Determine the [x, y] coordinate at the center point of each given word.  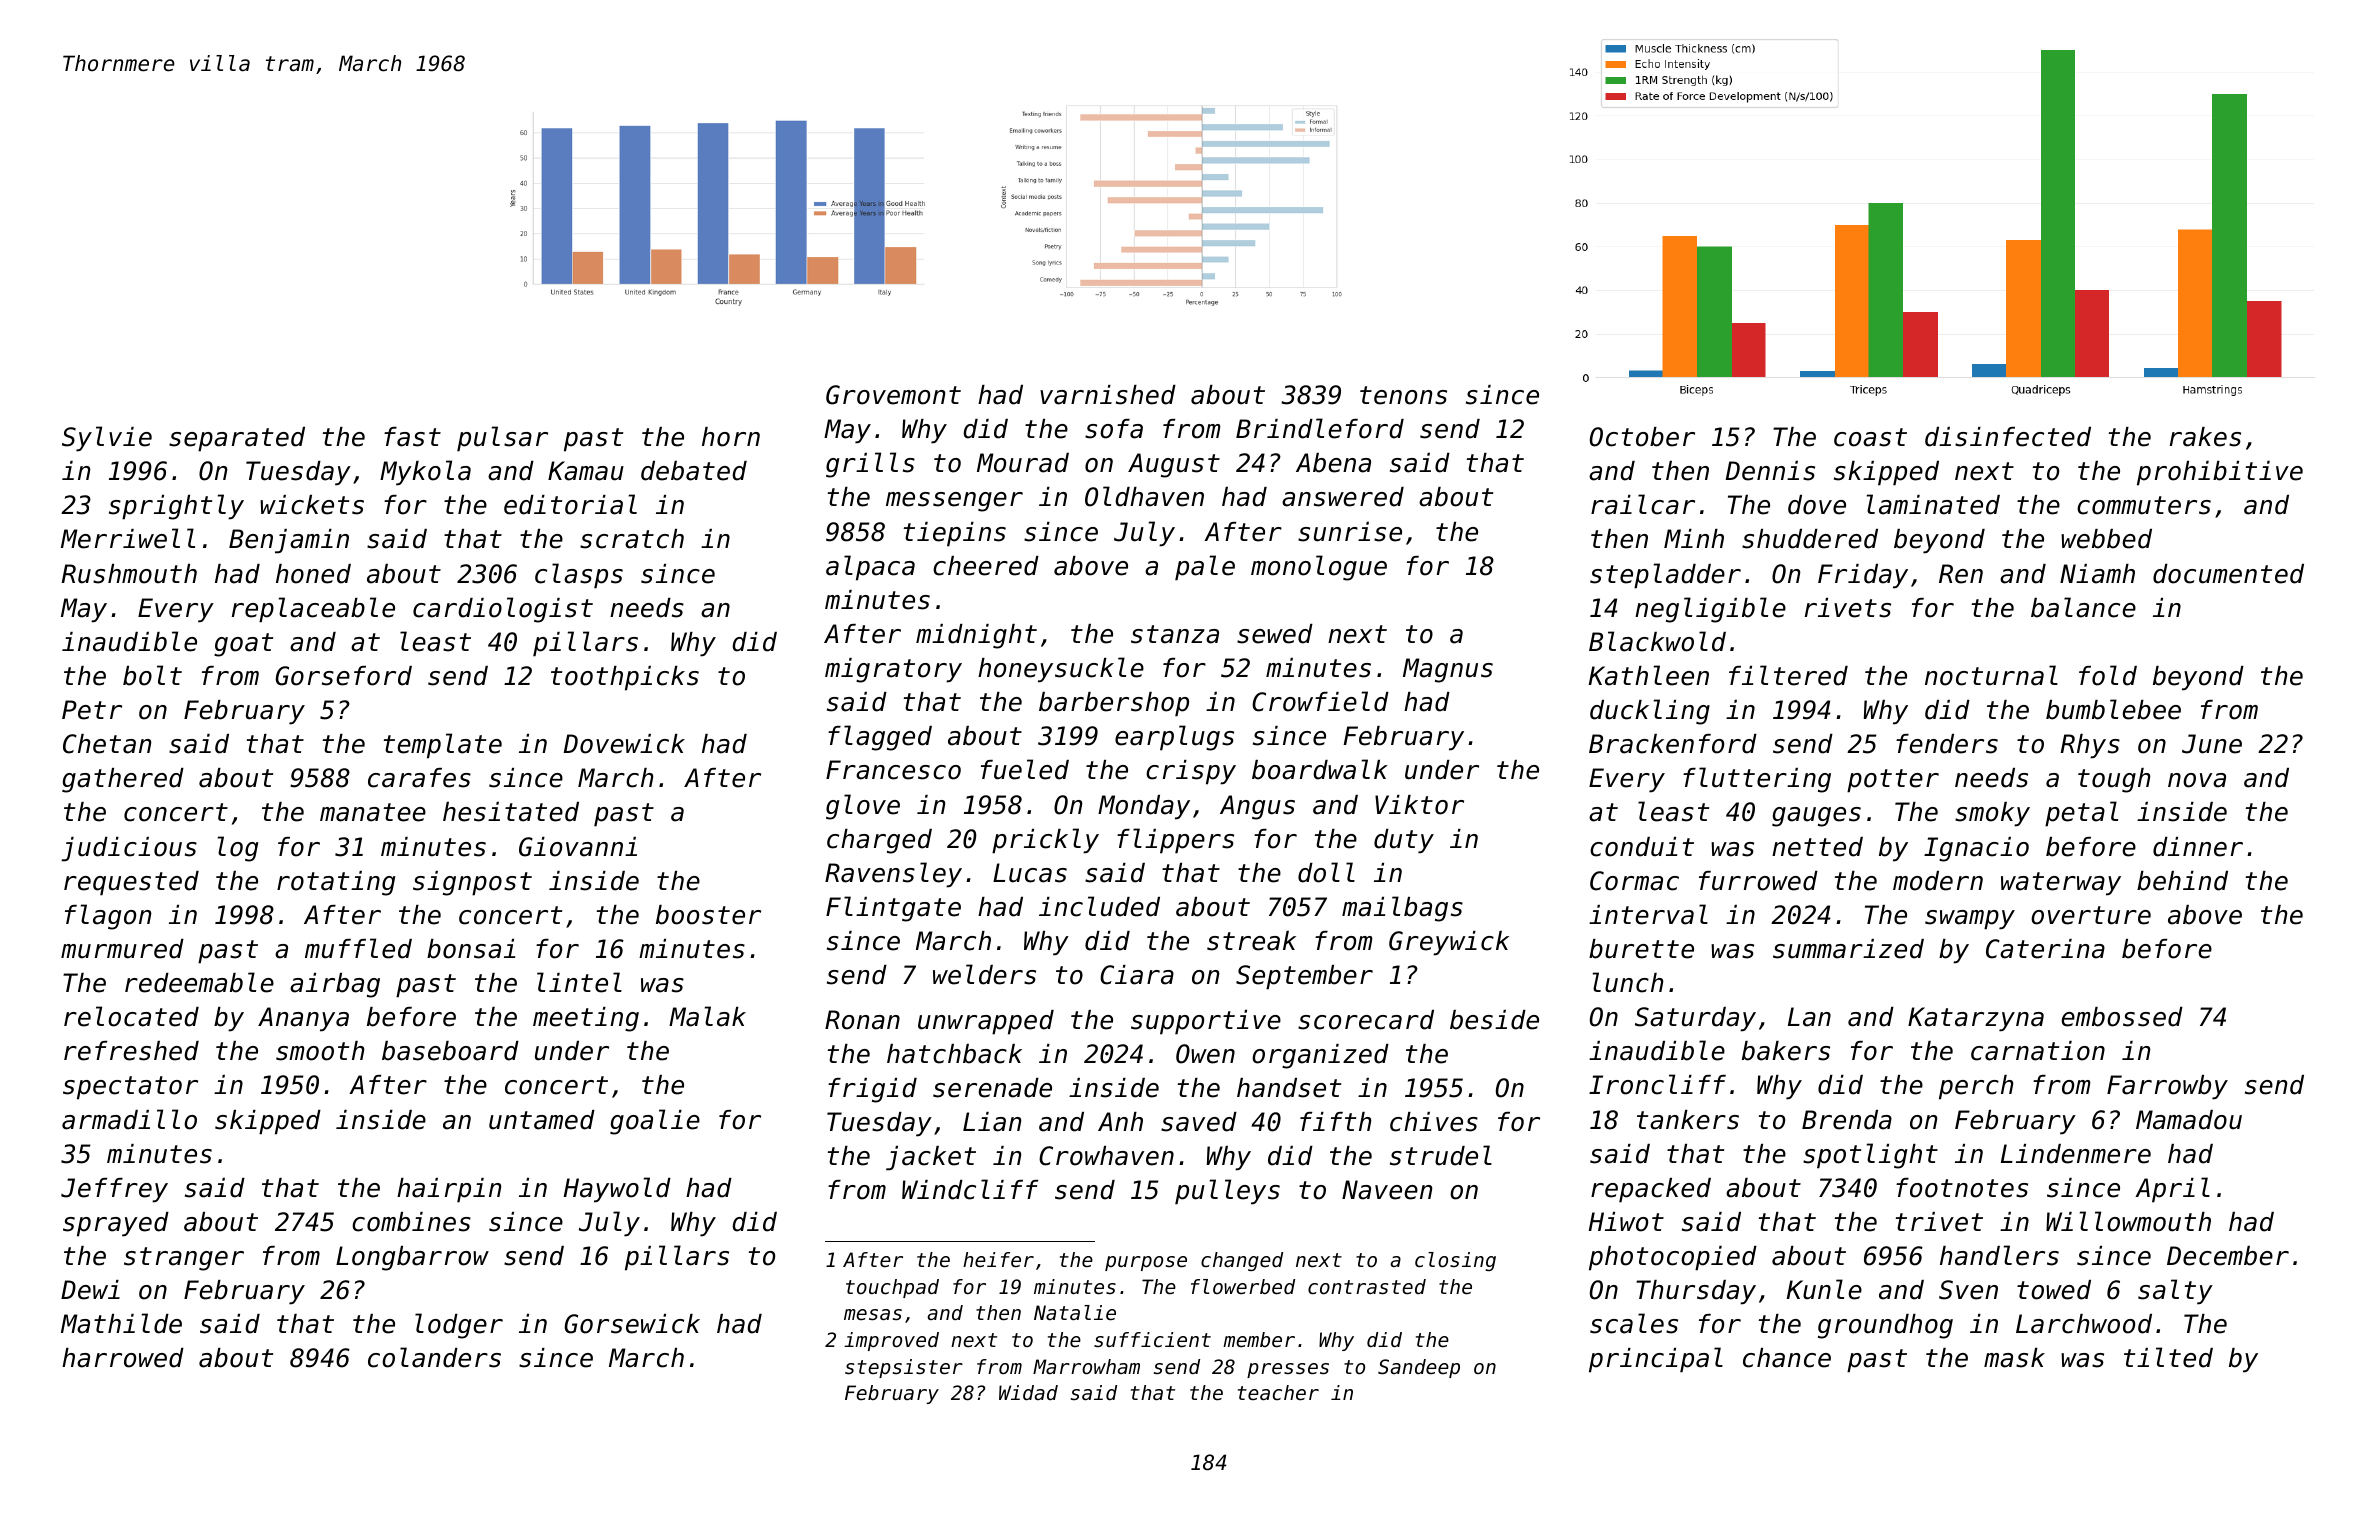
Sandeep [1419, 1368]
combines [411, 1222]
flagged [880, 738]
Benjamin [289, 541]
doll [1326, 872]
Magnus [1448, 670]
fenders [1947, 744]
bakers [1786, 1051]
